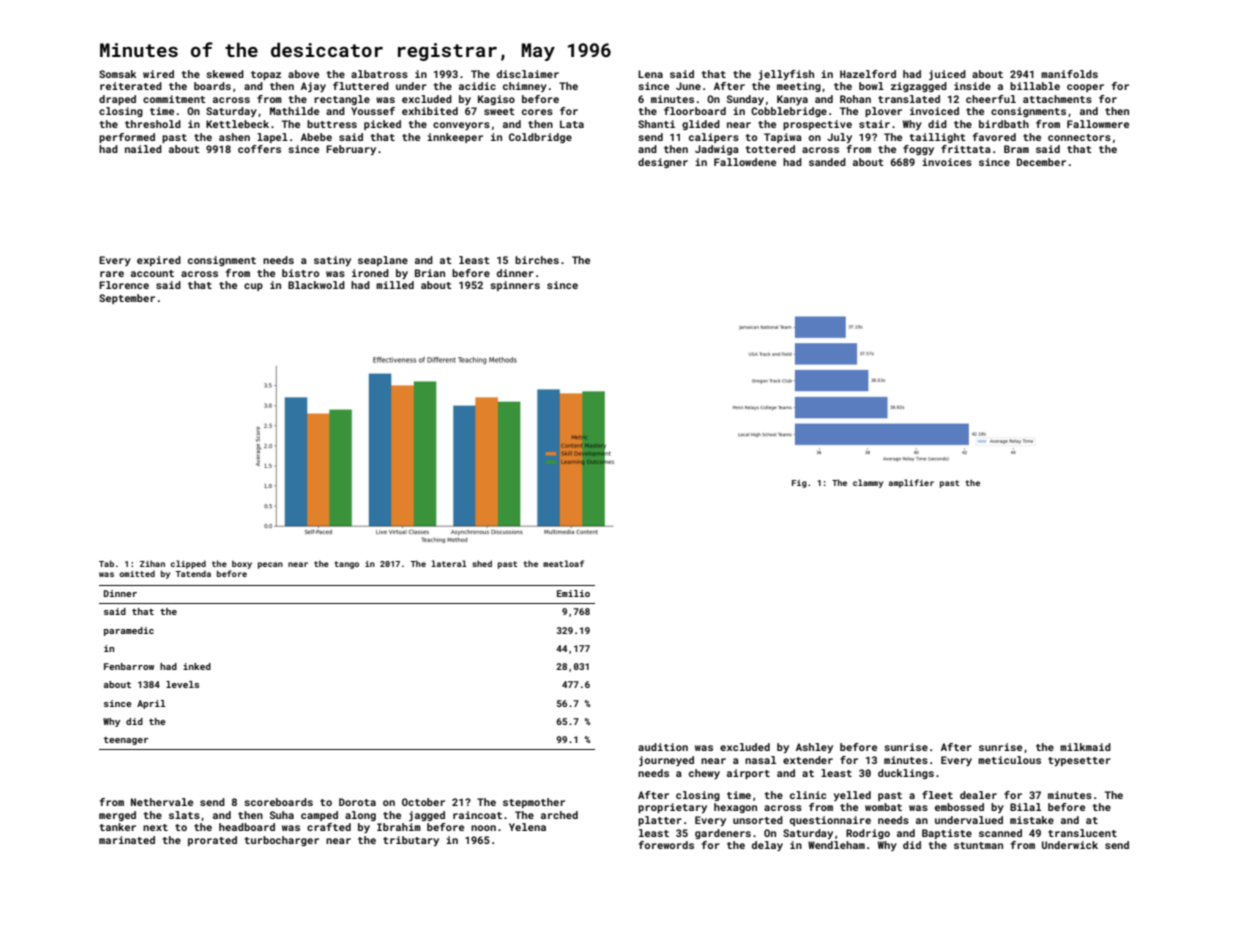 This page has height=952, width=1233. I want to click on camped, so click(319, 816).
